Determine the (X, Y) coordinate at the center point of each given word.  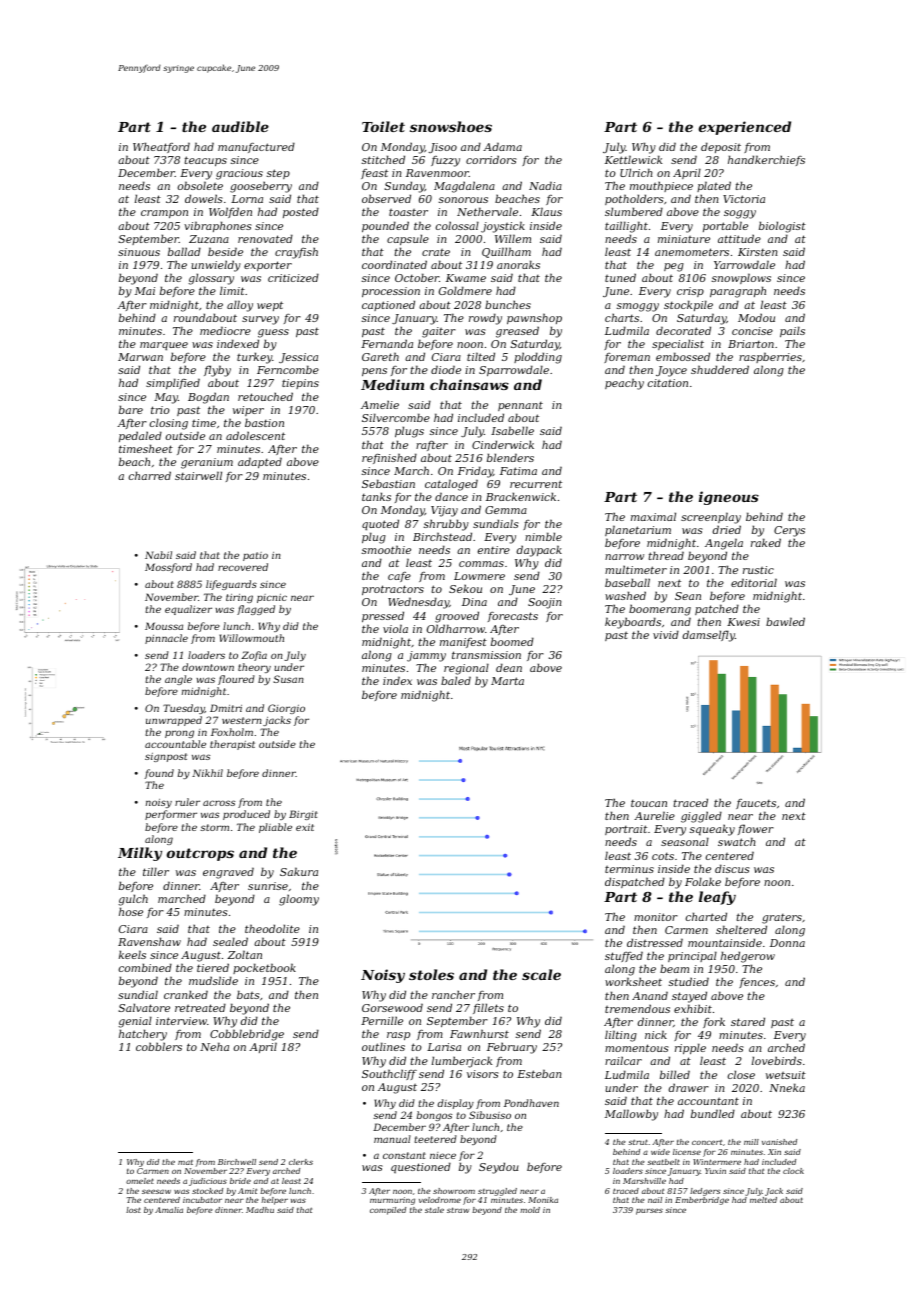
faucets (756, 804)
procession (391, 292)
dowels (204, 198)
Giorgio (286, 709)
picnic (272, 598)
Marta (507, 681)
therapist (232, 745)
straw (458, 1210)
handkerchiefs (766, 160)
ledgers (705, 1192)
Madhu (260, 1210)
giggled (701, 817)
